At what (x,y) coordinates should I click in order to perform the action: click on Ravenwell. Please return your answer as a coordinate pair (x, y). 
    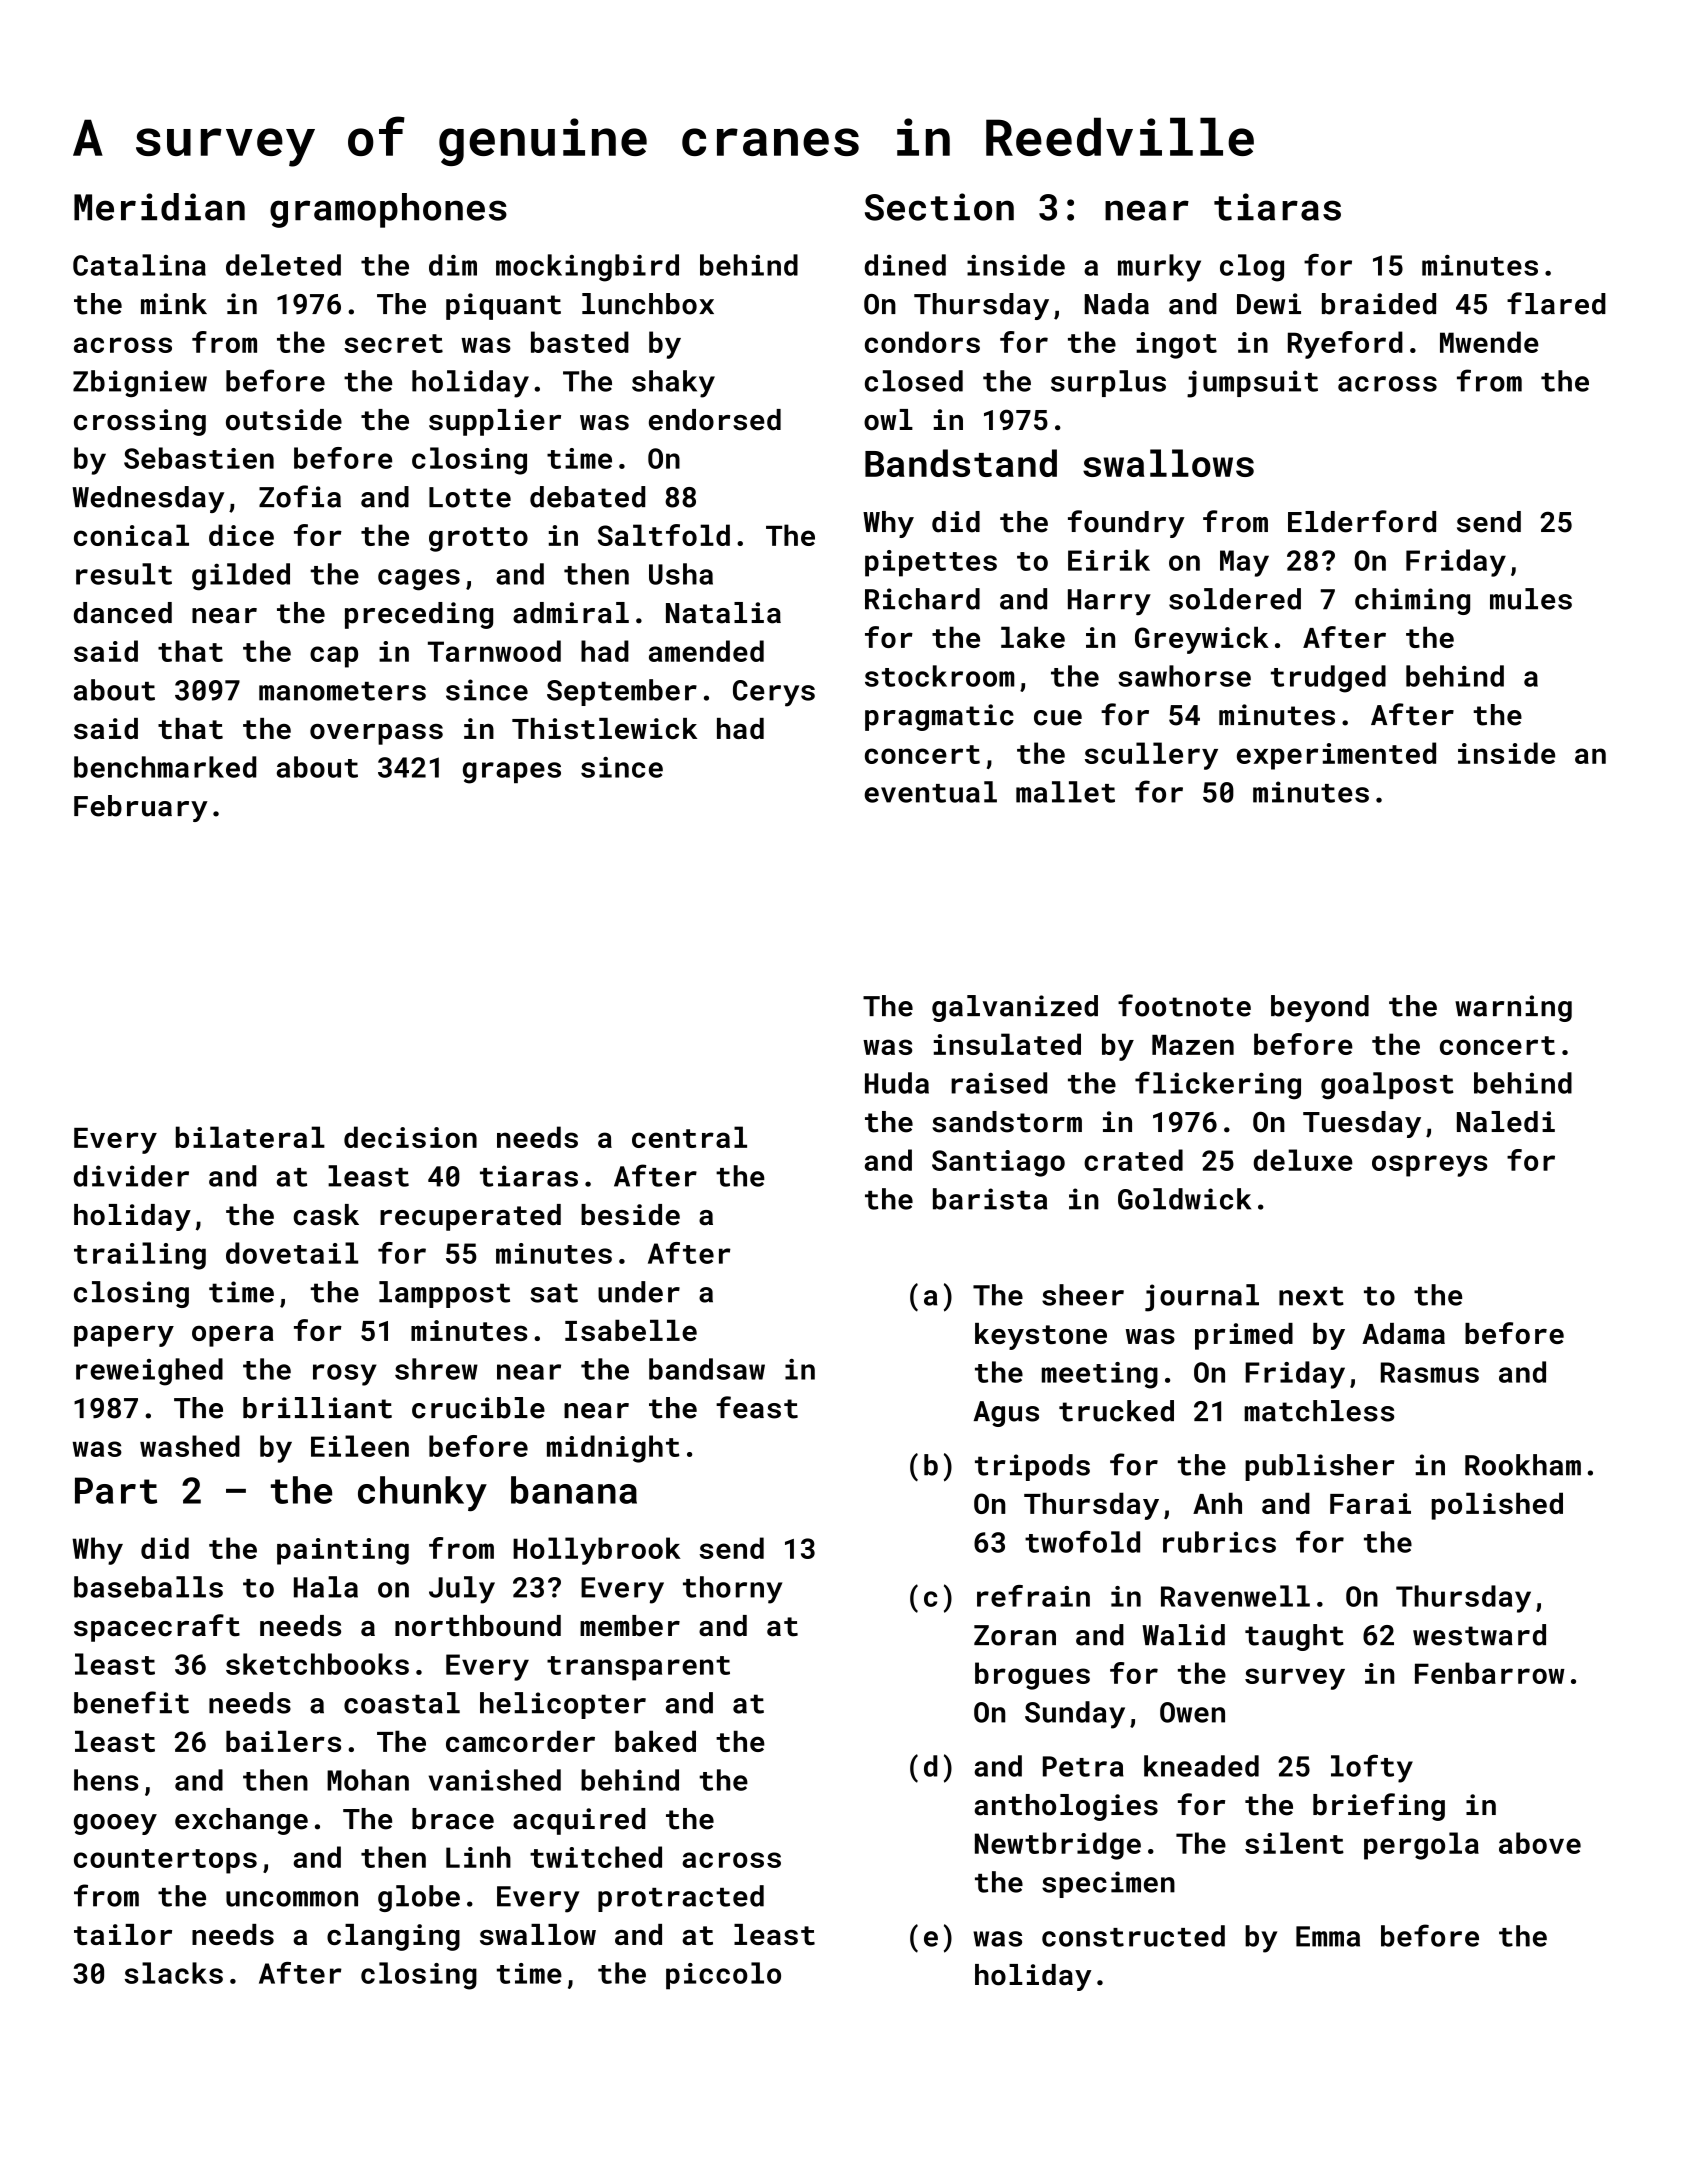
    Looking at the image, I should click on (1235, 1596).
